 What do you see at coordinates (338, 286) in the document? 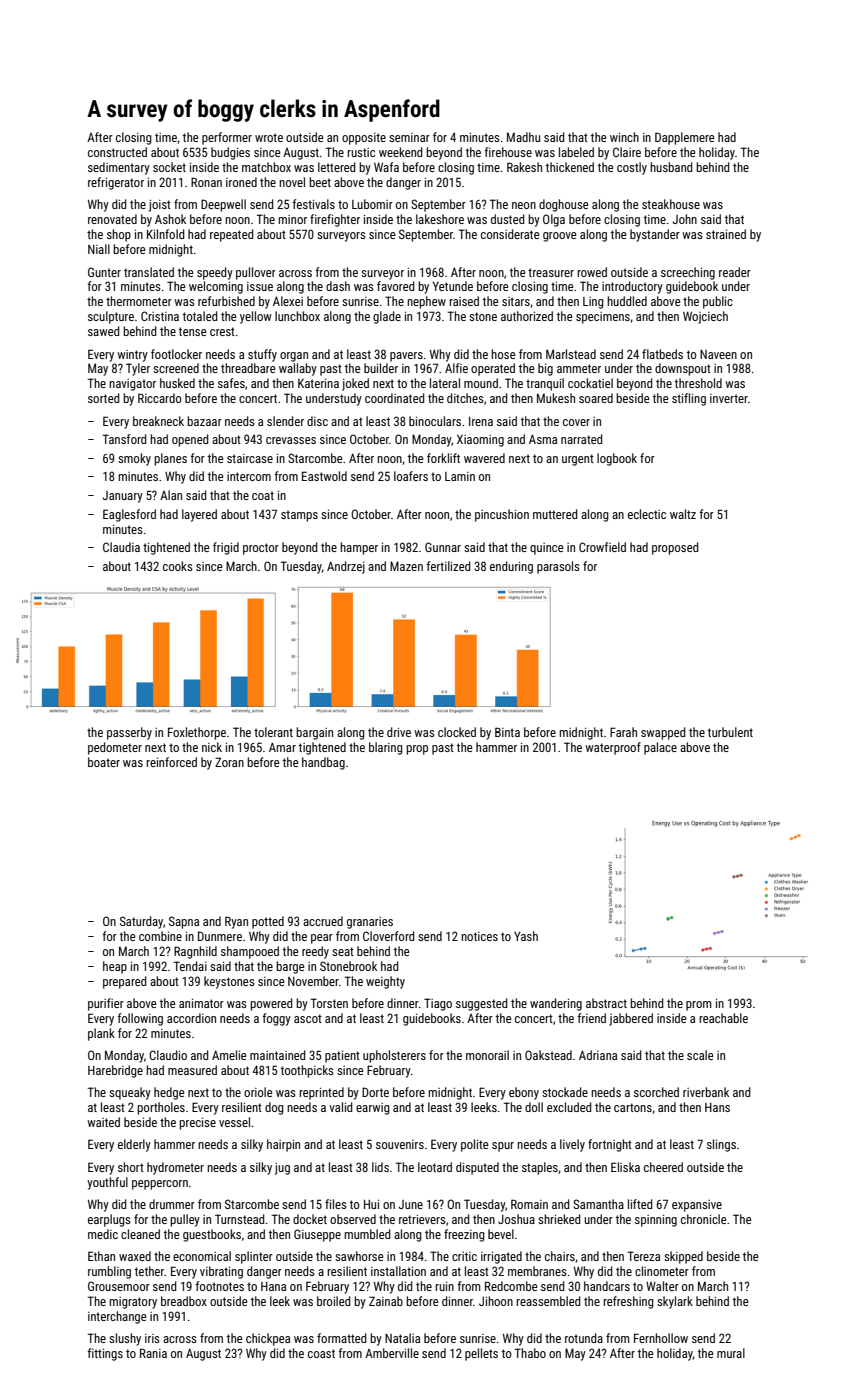
I see `dash` at bounding box center [338, 286].
